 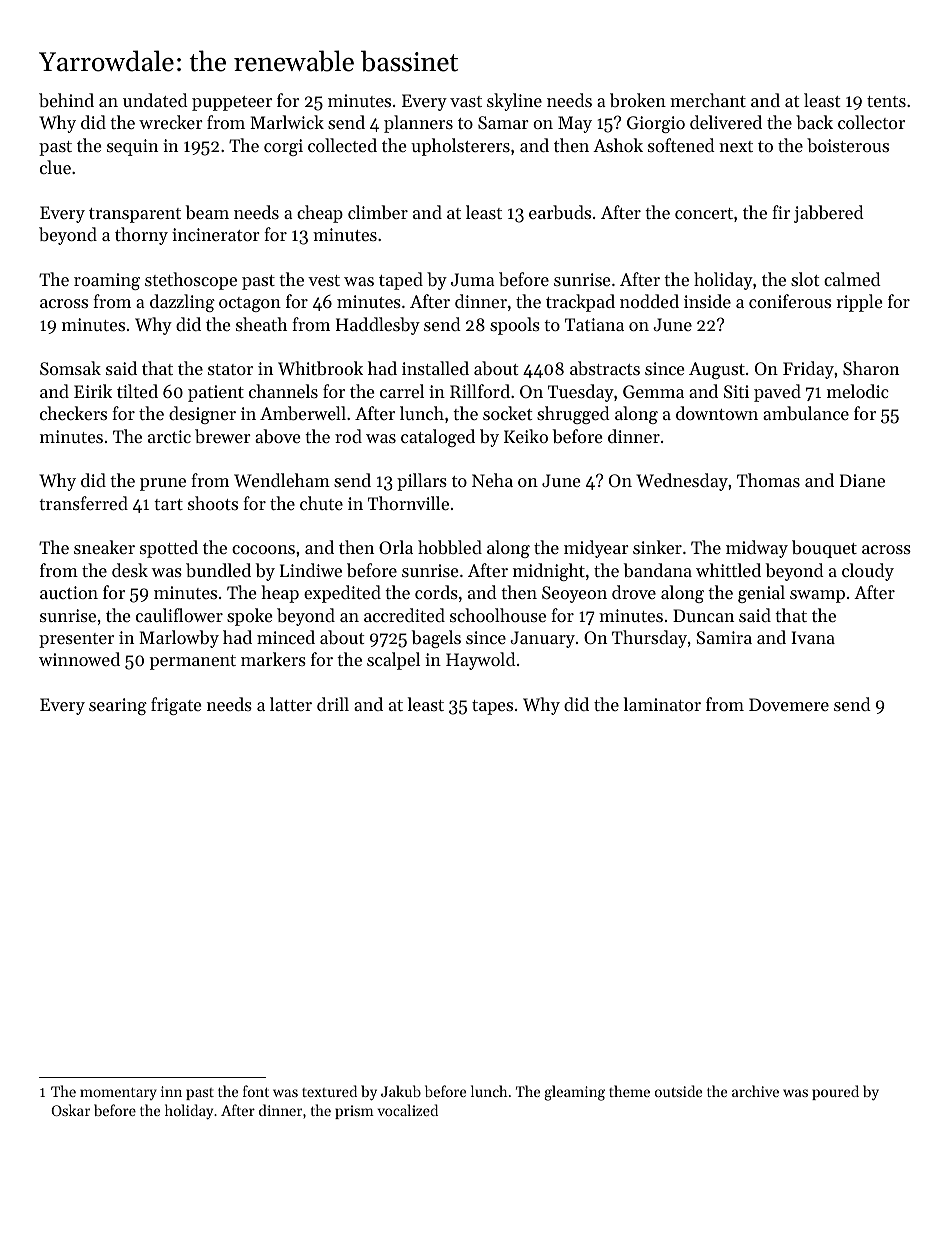 What do you see at coordinates (55, 167) in the image?
I see `clue` at bounding box center [55, 167].
